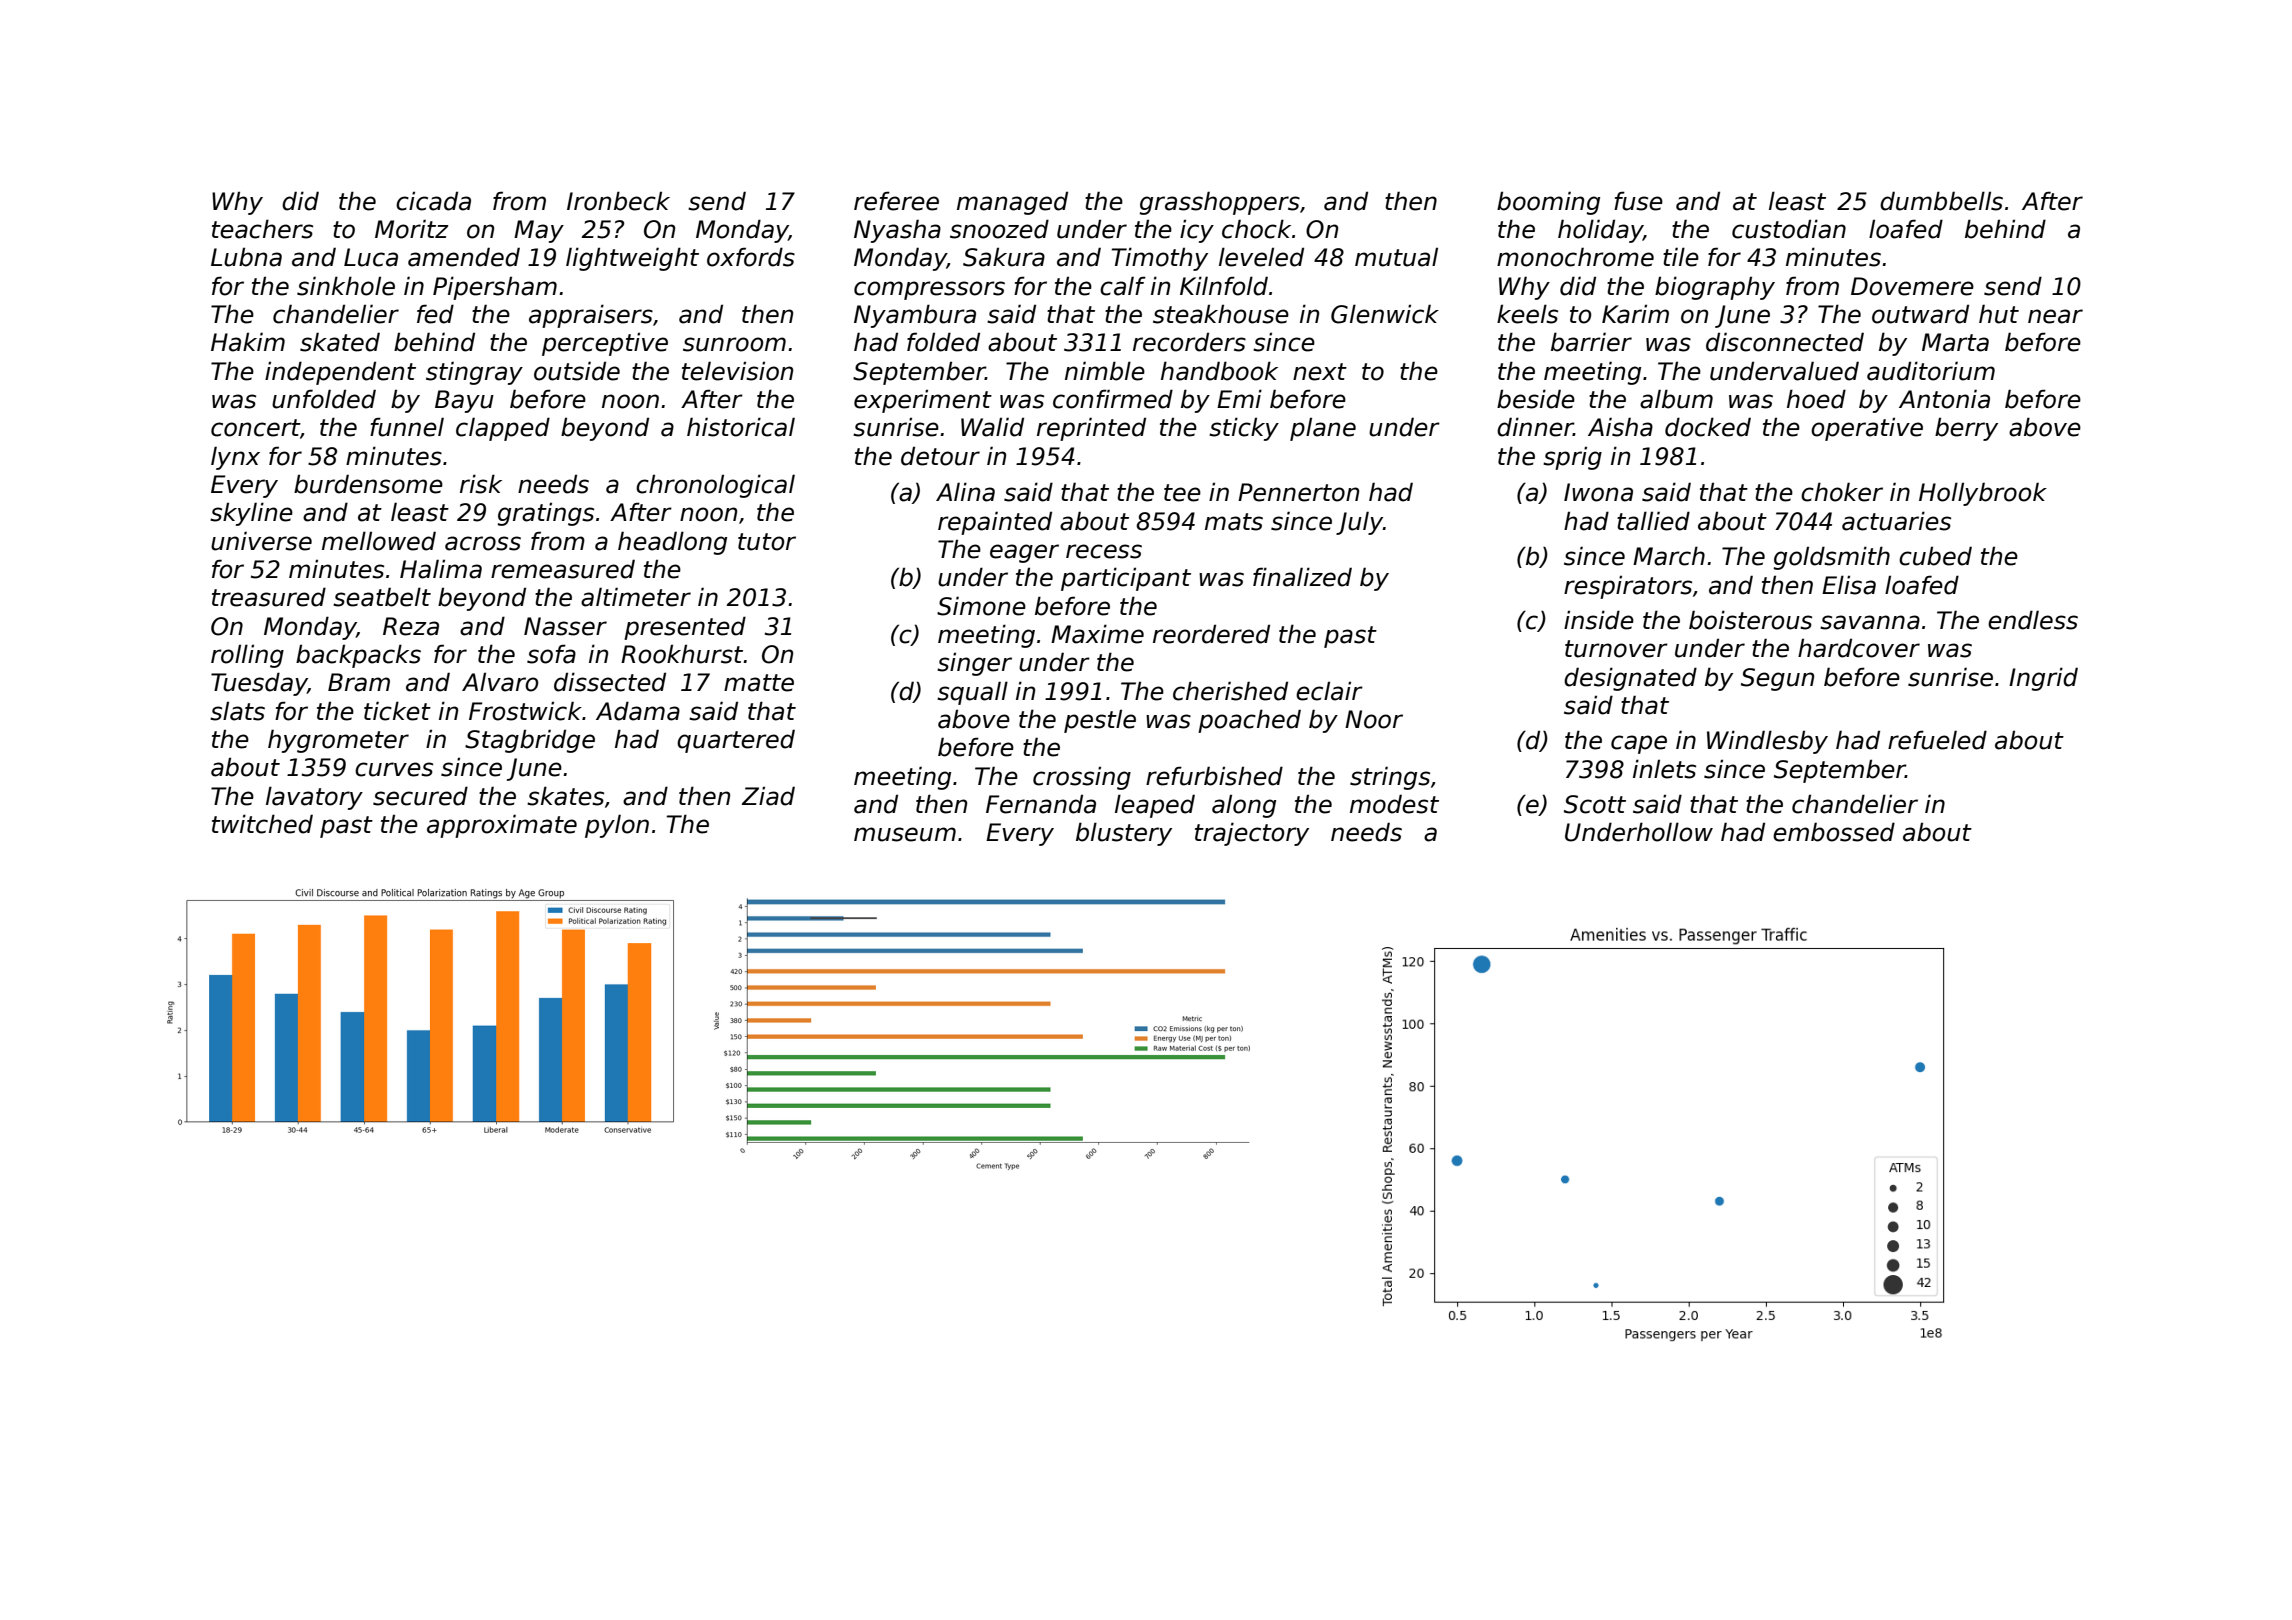 The width and height of the screenshot is (2292, 1620). I want to click on goldsmith, so click(1832, 558).
